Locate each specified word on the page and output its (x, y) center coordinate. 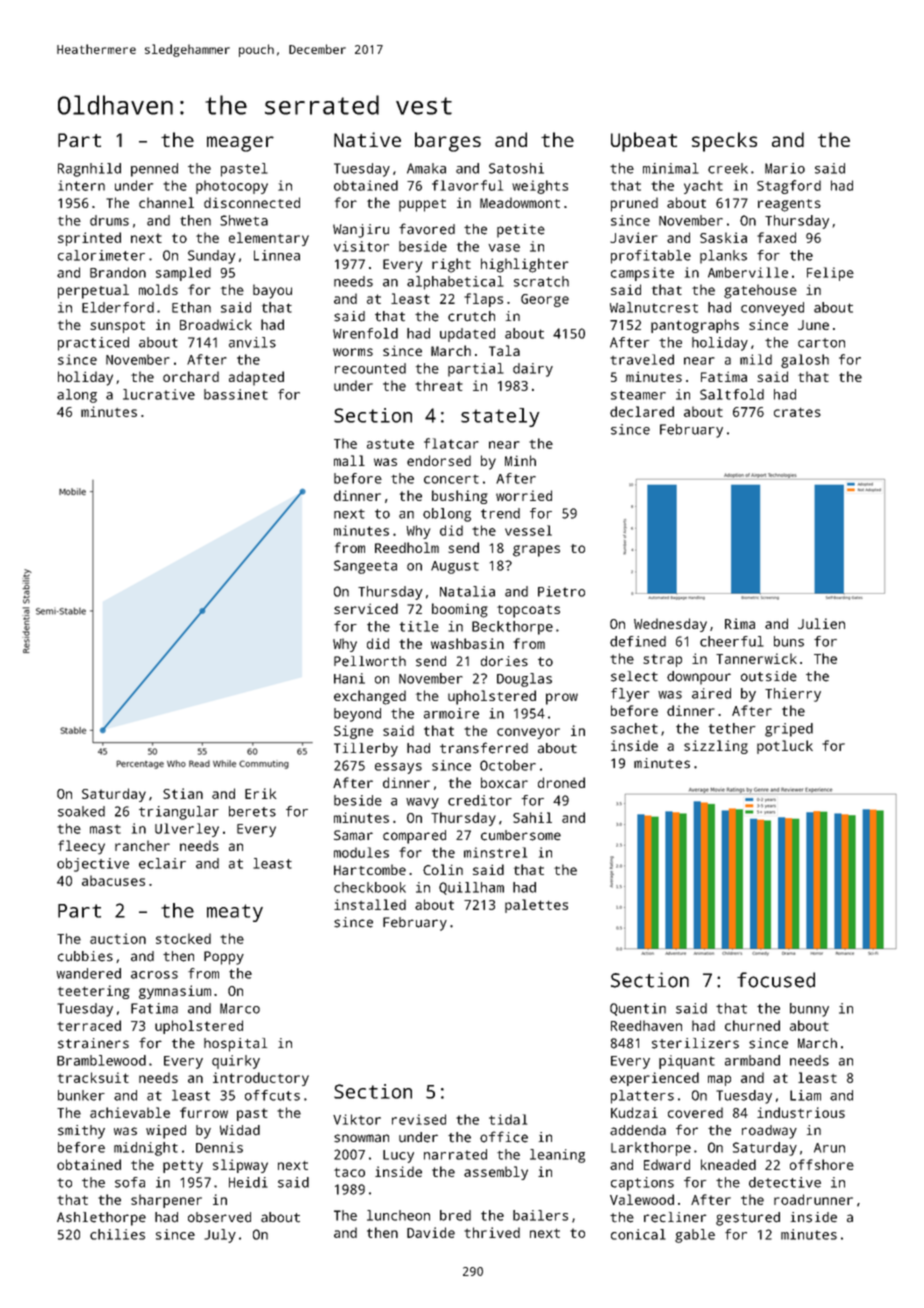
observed (219, 1217)
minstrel (495, 852)
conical (638, 1234)
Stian (183, 793)
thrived (492, 1232)
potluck (785, 747)
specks (724, 142)
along (77, 396)
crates (797, 412)
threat (439, 385)
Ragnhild (89, 170)
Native (367, 139)
